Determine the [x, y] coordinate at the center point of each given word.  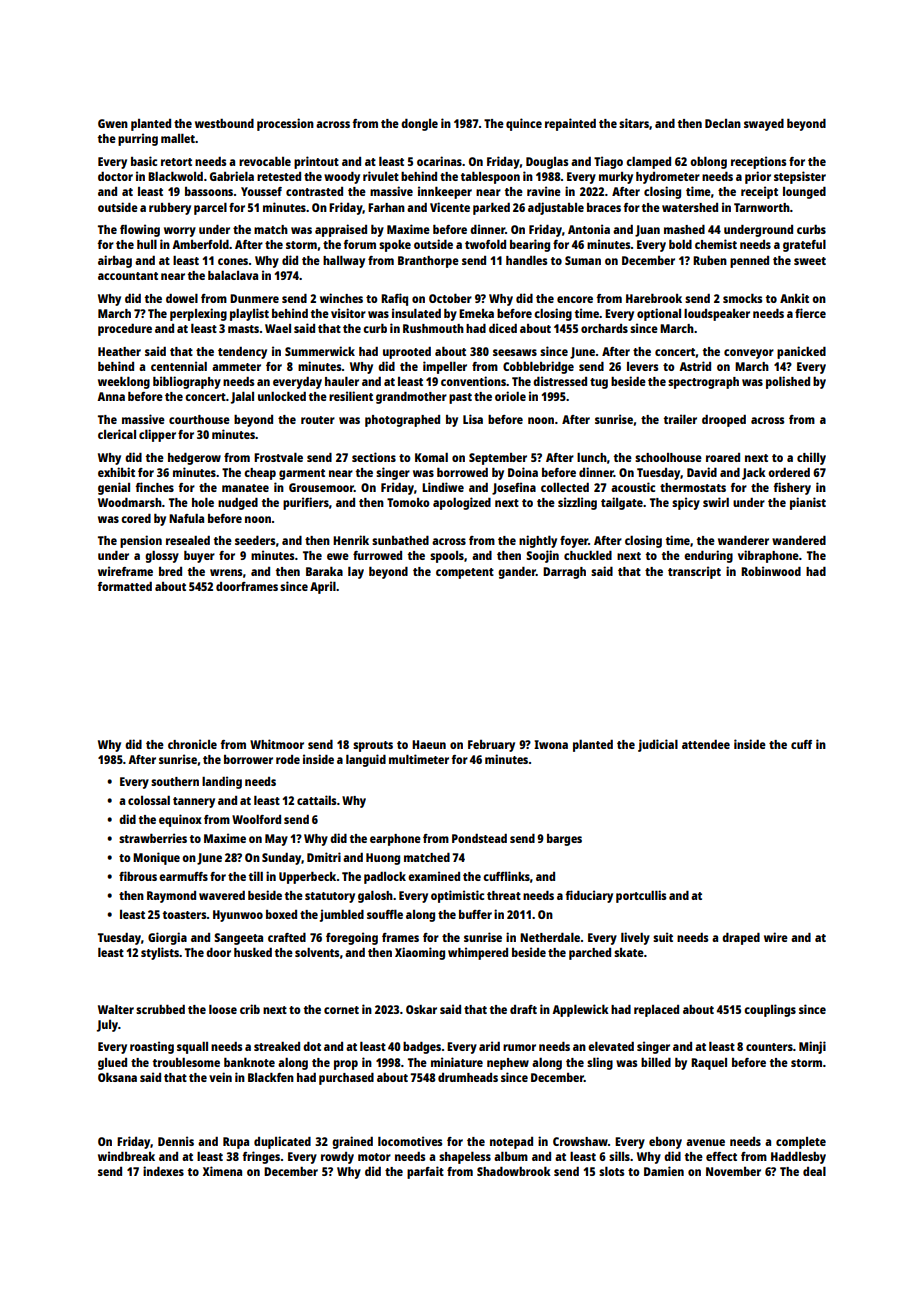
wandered [799, 540]
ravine [544, 191]
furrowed [377, 555]
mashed [684, 229]
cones [233, 261]
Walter [116, 1009]
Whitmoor [277, 744]
